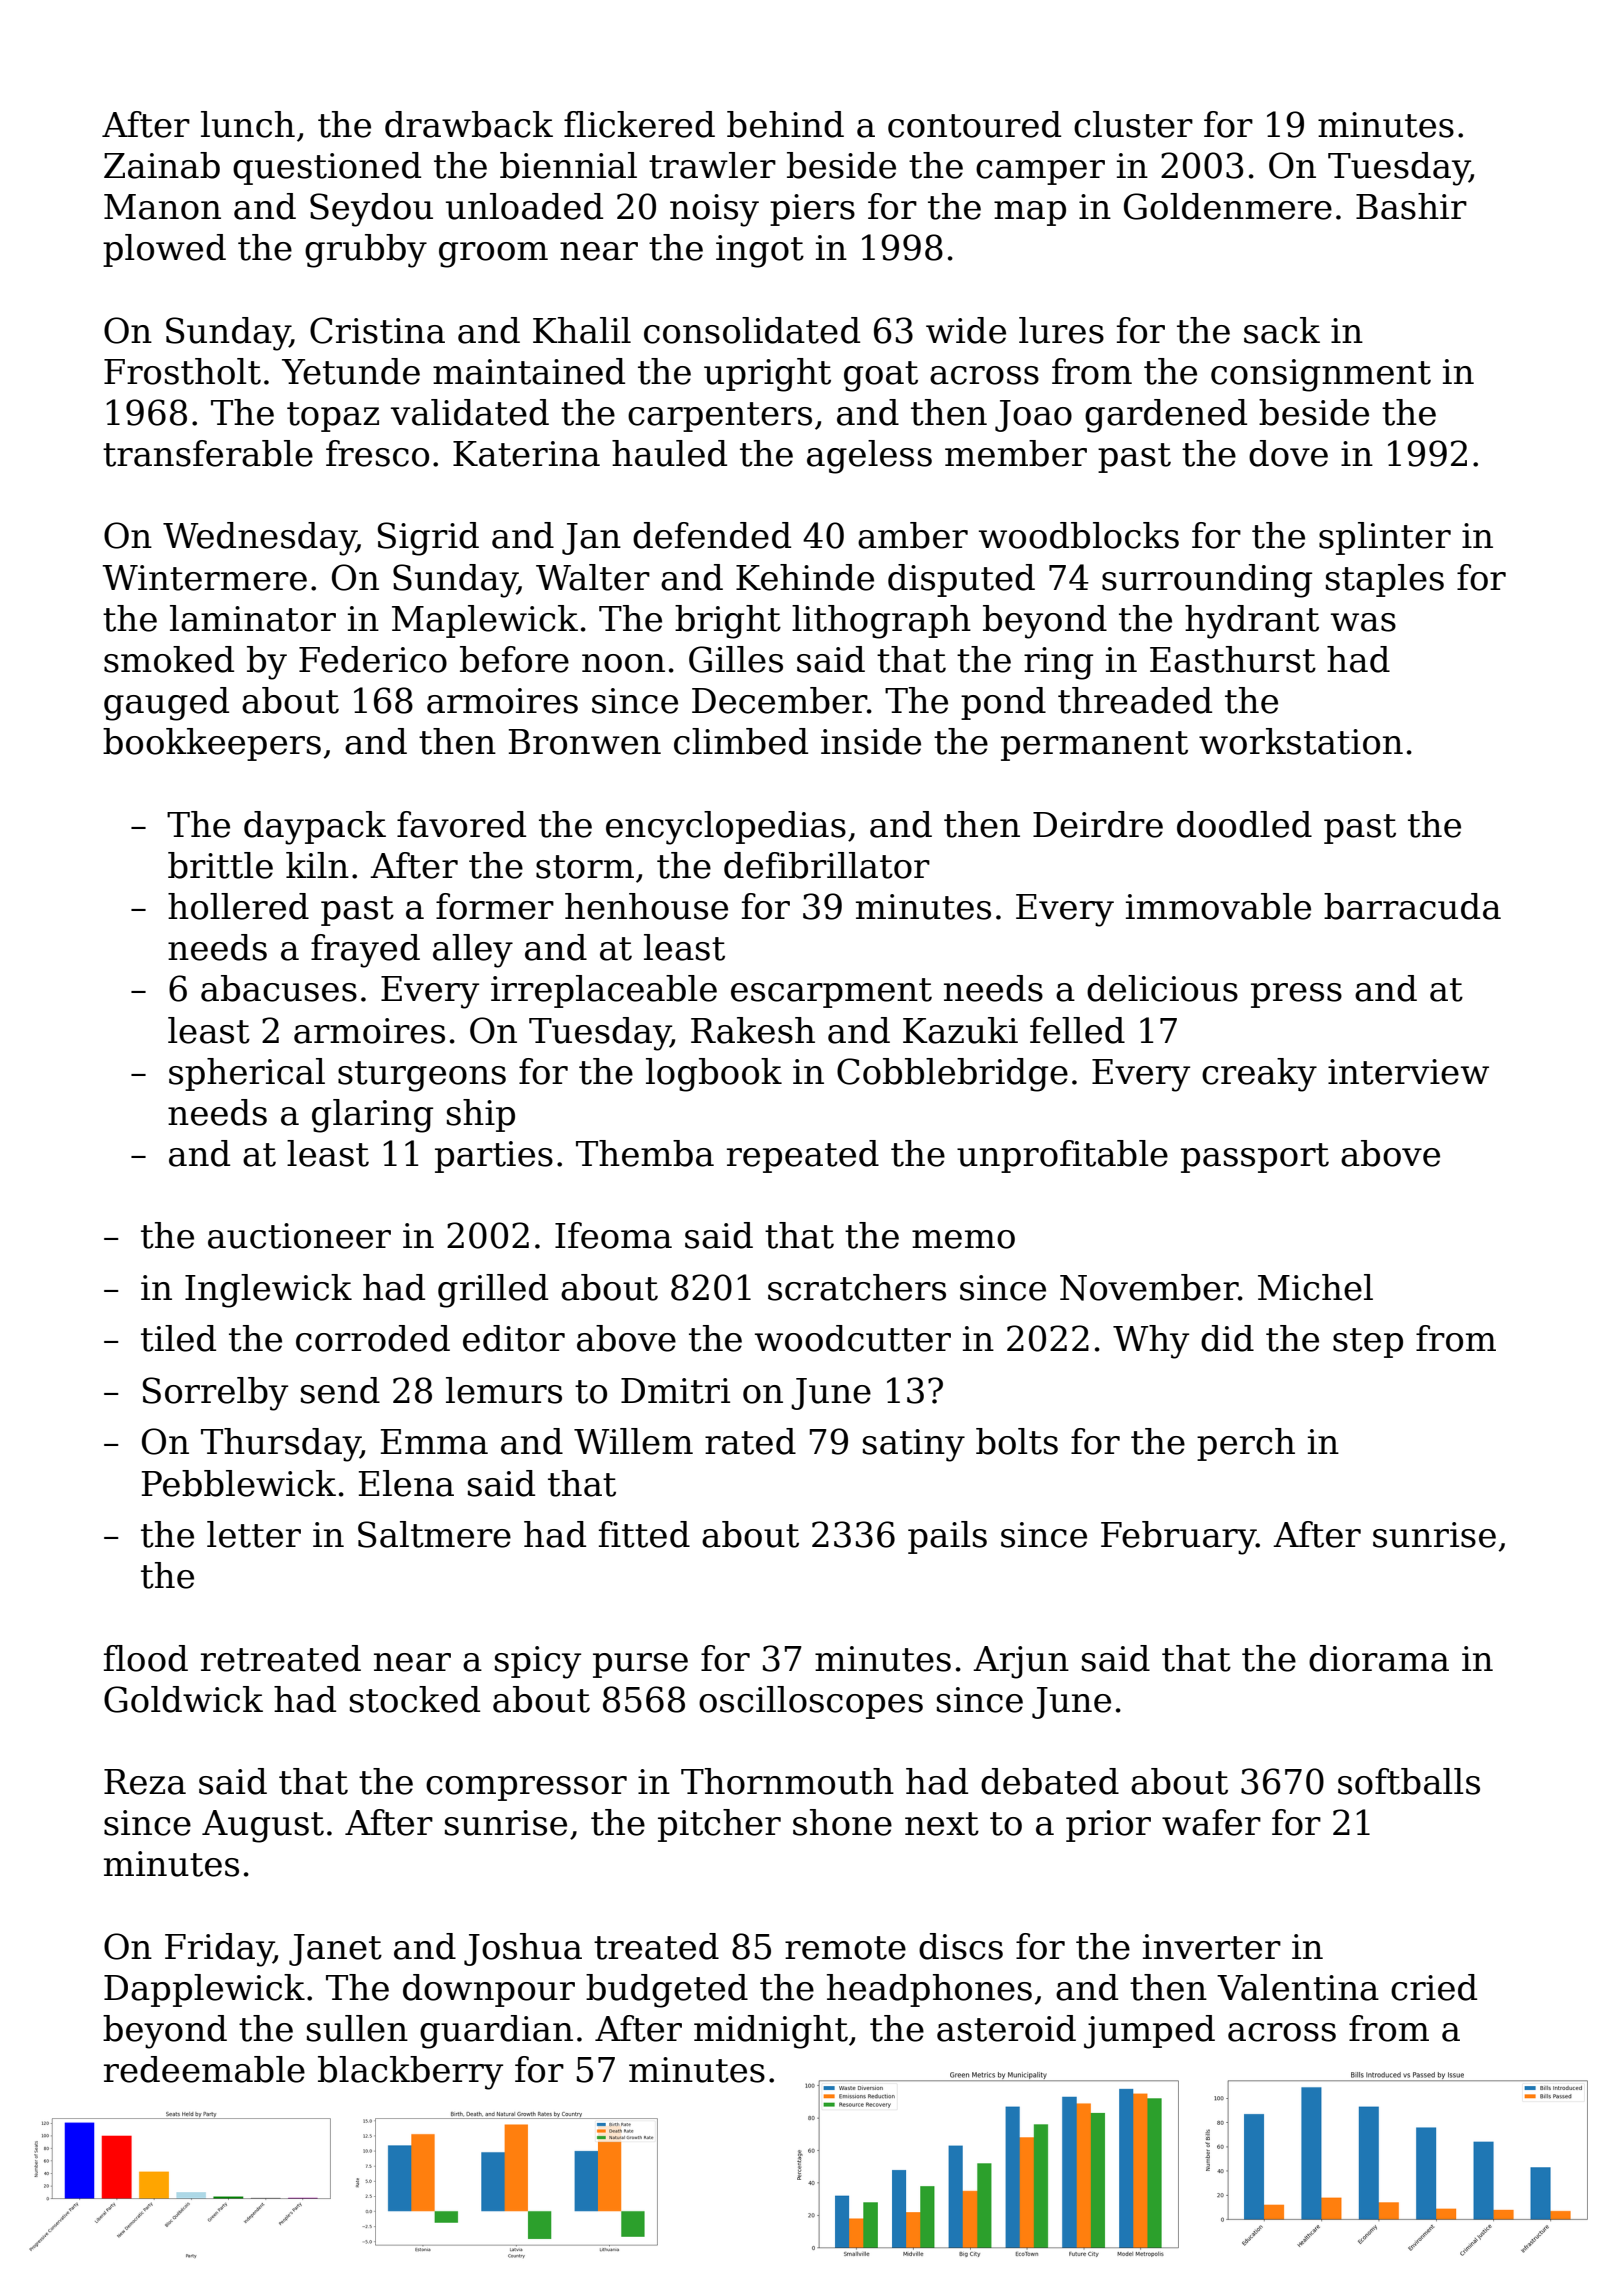  What do you see at coordinates (268, 1291) in the screenshot?
I see `Inglewick` at bounding box center [268, 1291].
